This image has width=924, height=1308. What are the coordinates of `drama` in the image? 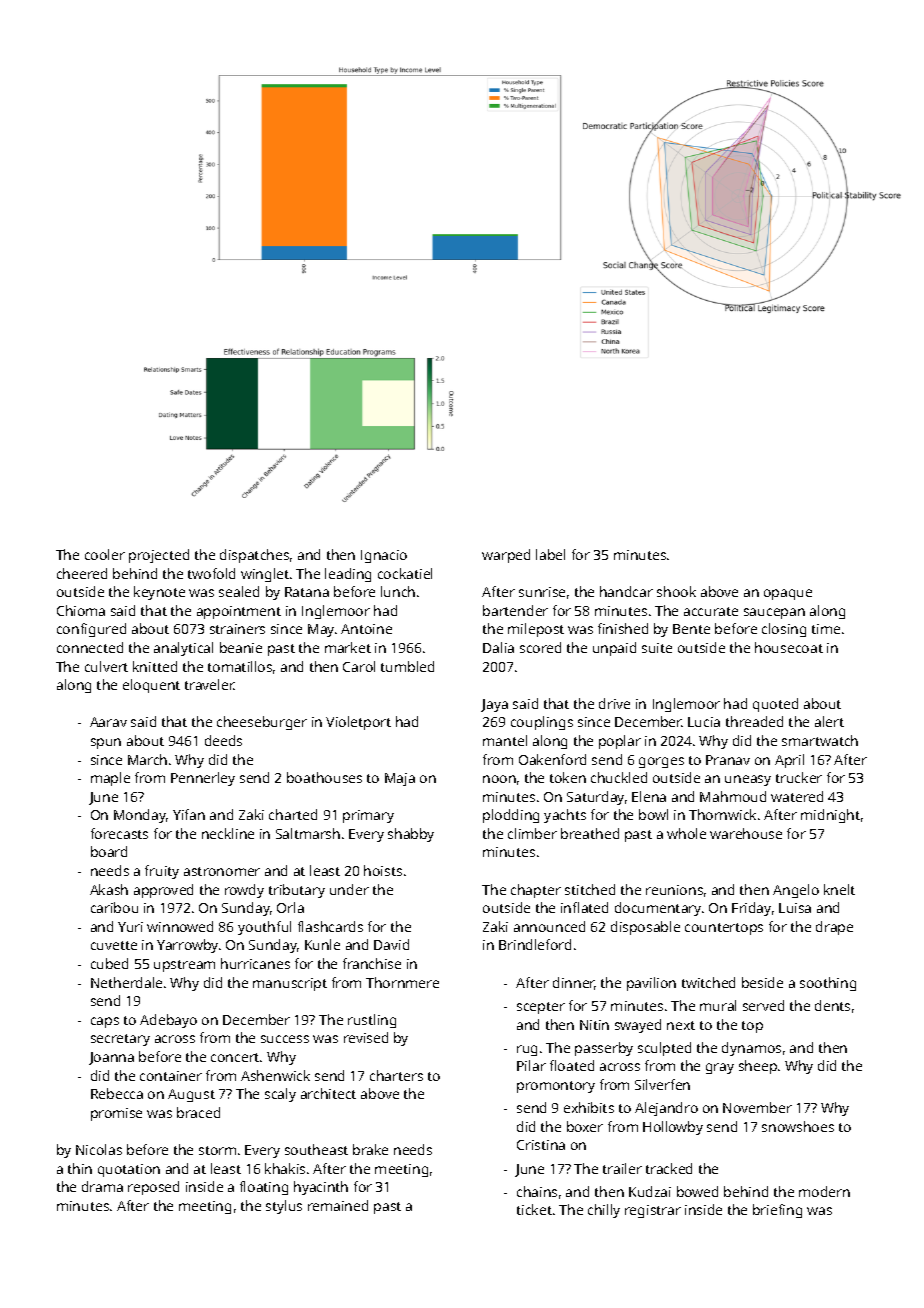 It's located at (102, 1186).
